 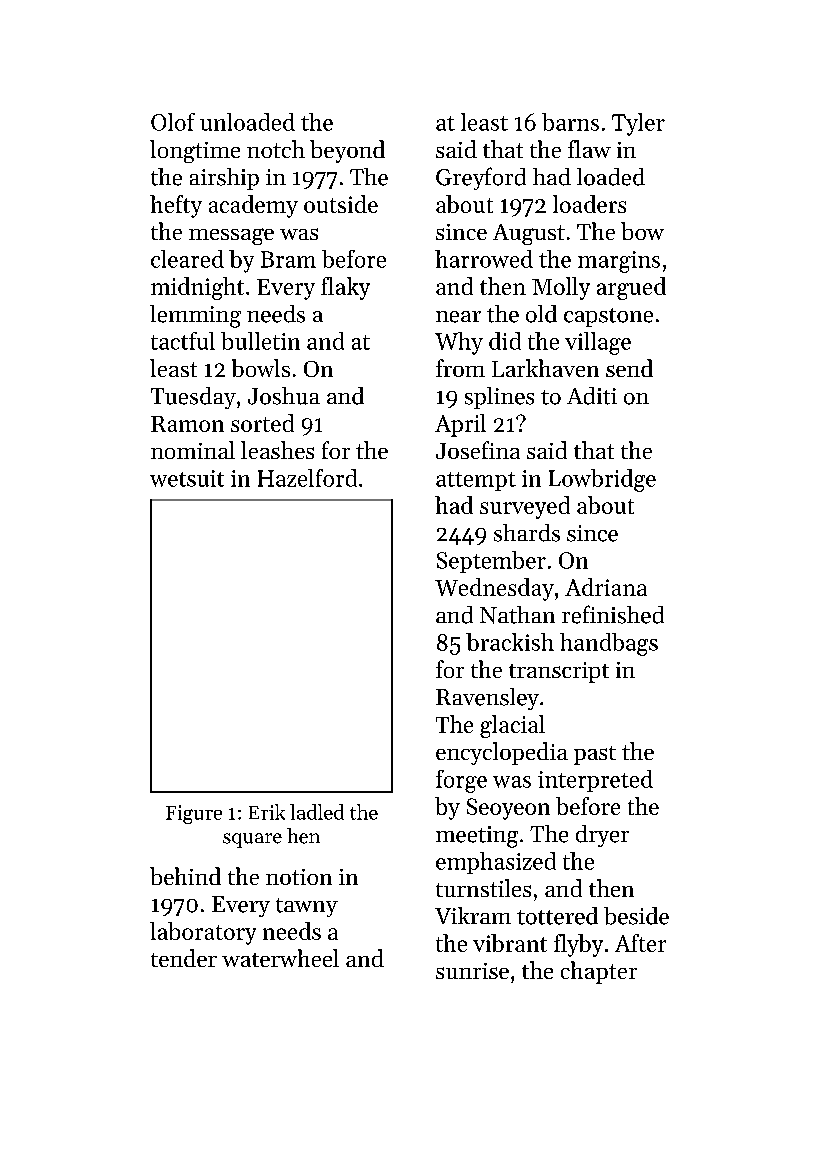 What do you see at coordinates (307, 478) in the image?
I see `Hazelford` at bounding box center [307, 478].
